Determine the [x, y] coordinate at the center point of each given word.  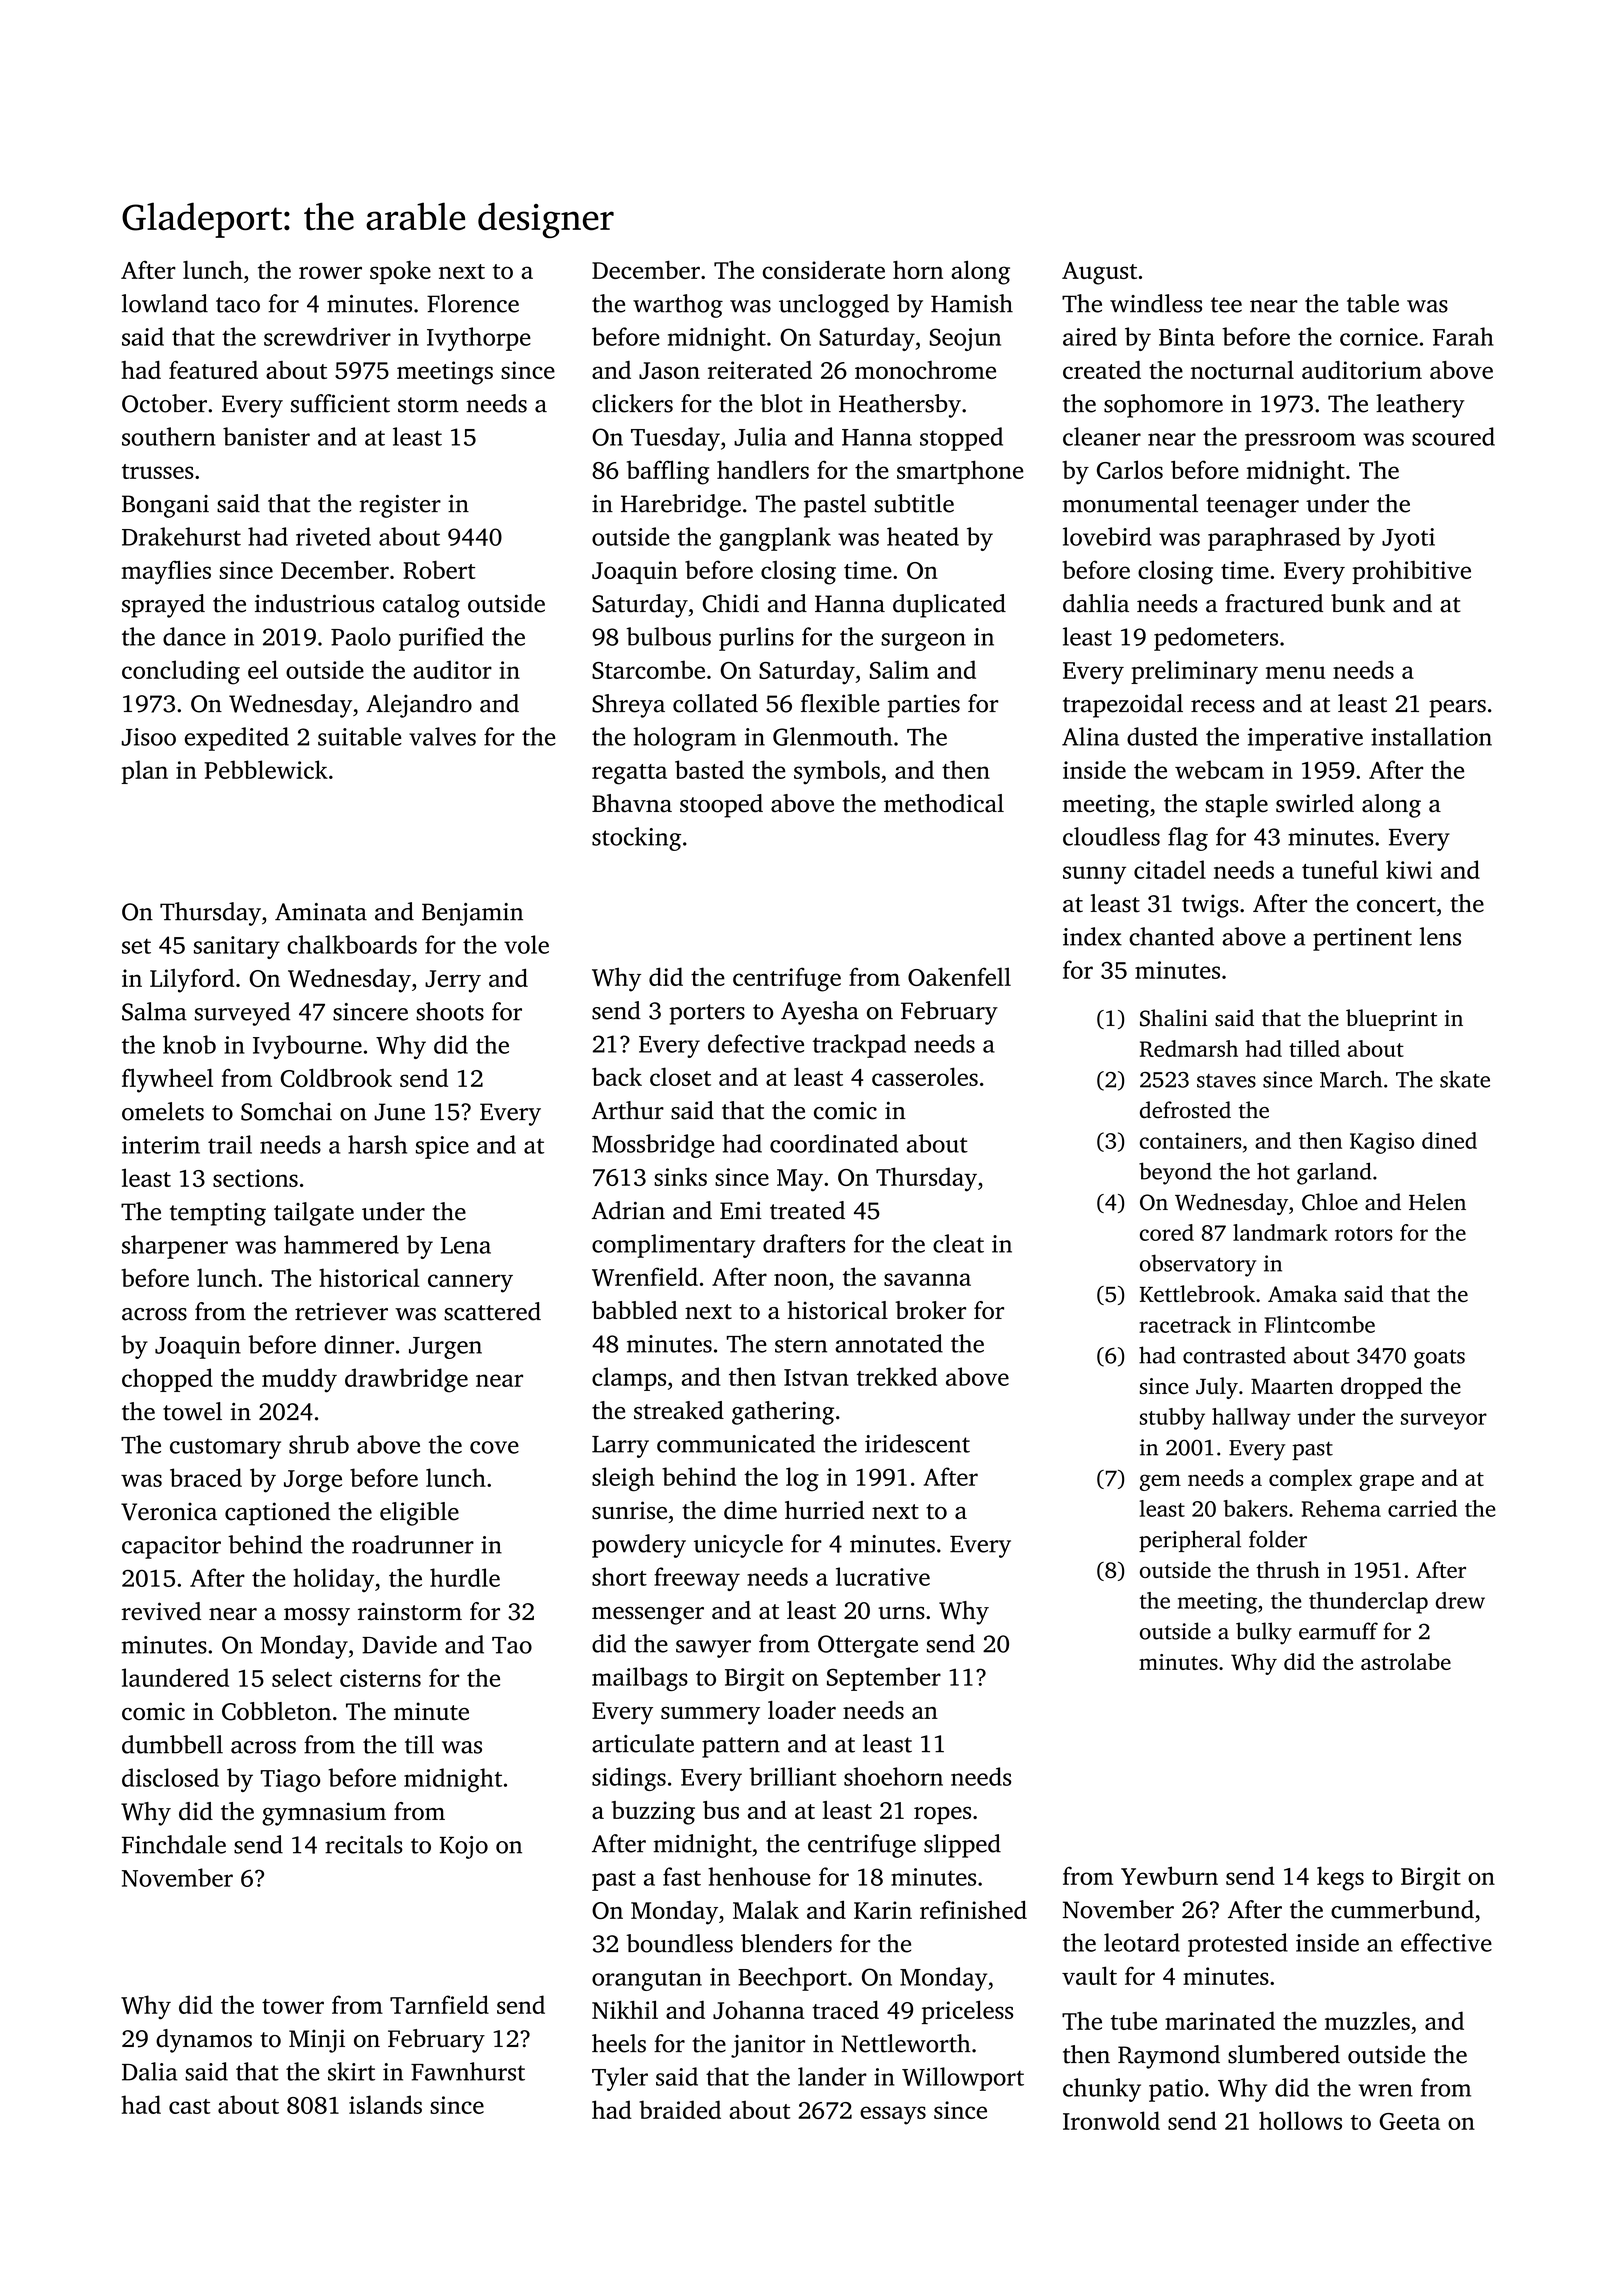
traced [845, 2009]
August [1099, 273]
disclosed [170, 1777]
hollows [1300, 2120]
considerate [824, 269]
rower [330, 272]
